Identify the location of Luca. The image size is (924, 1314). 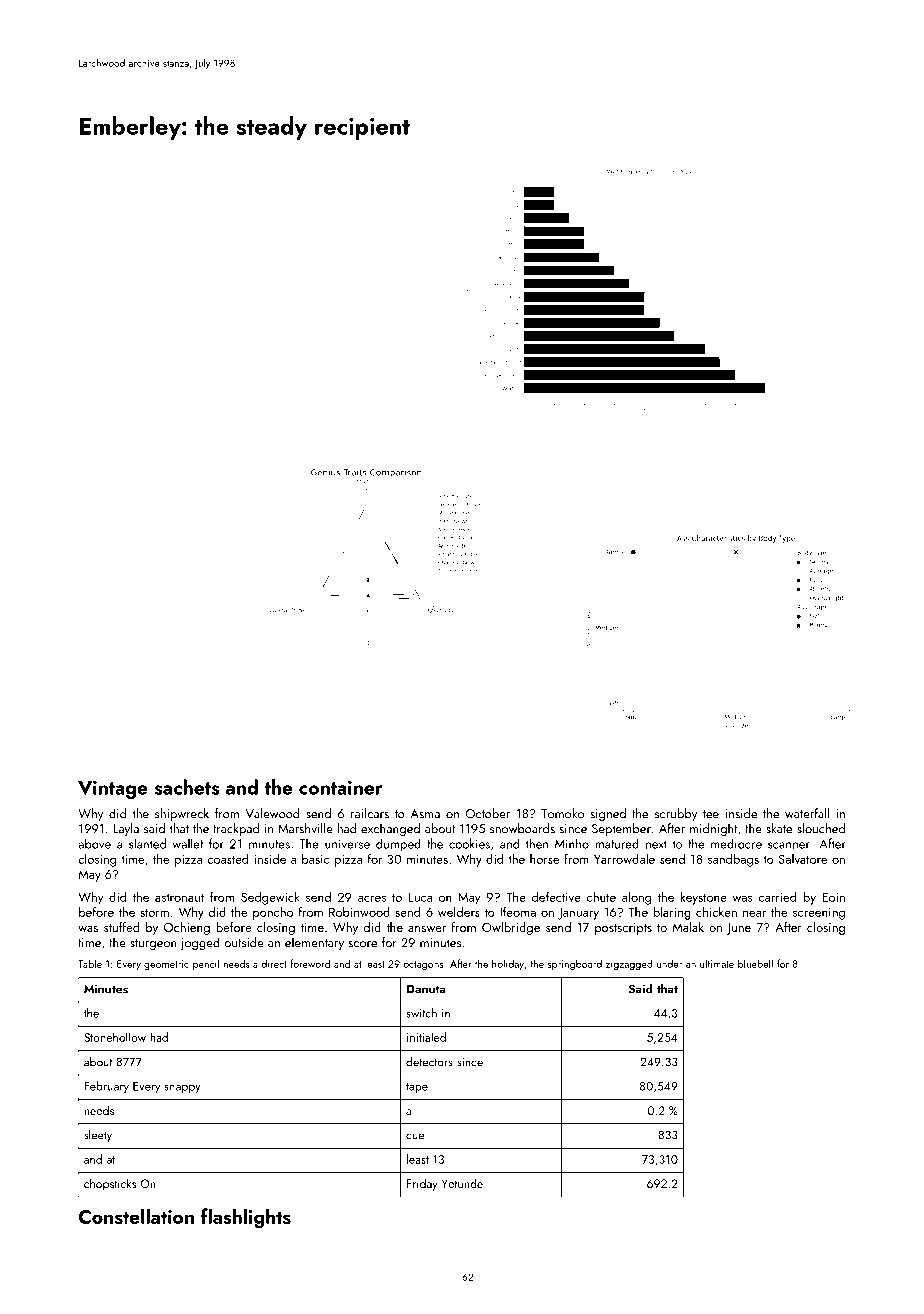
(420, 897).
